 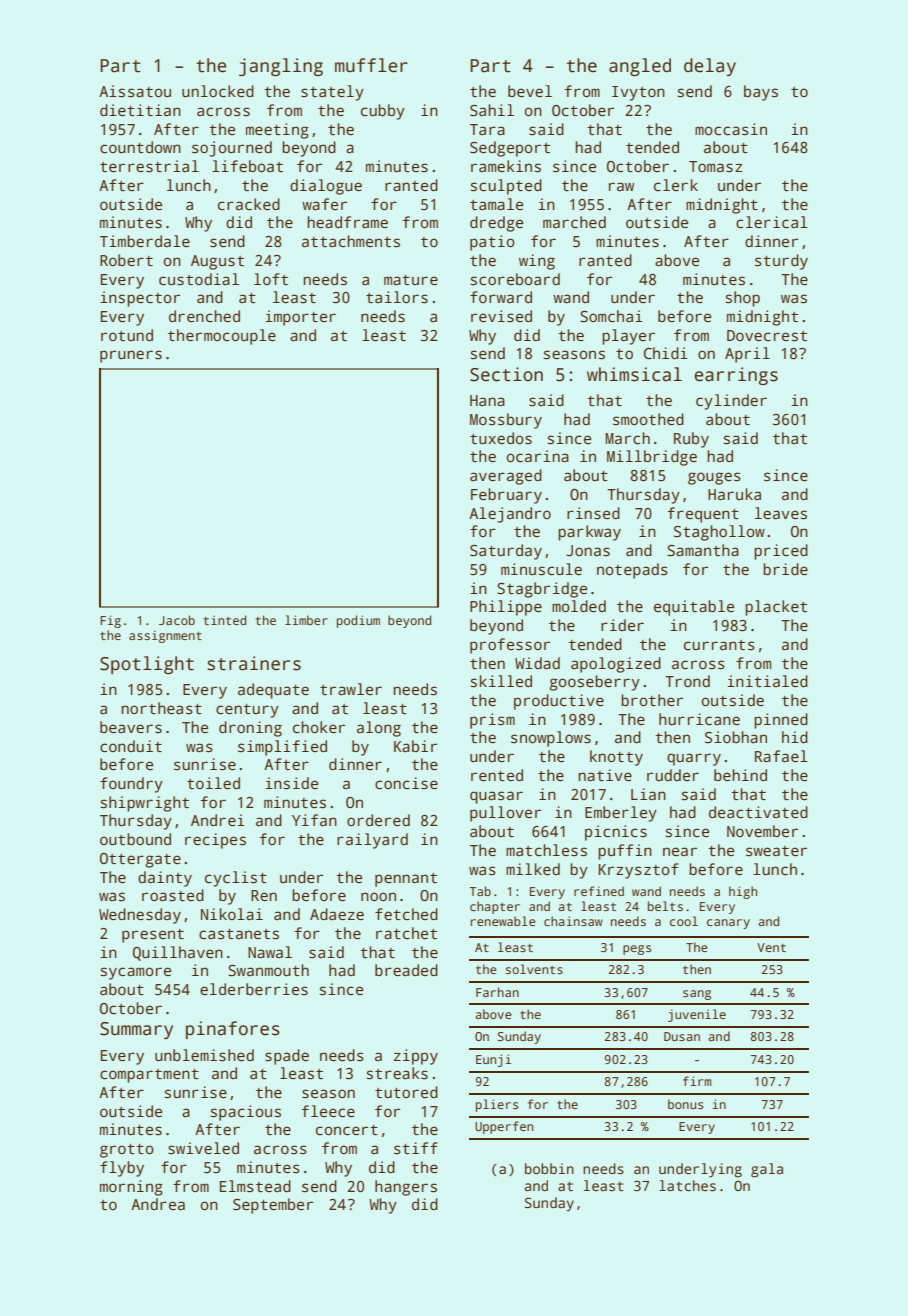 I want to click on molded, so click(x=579, y=606).
